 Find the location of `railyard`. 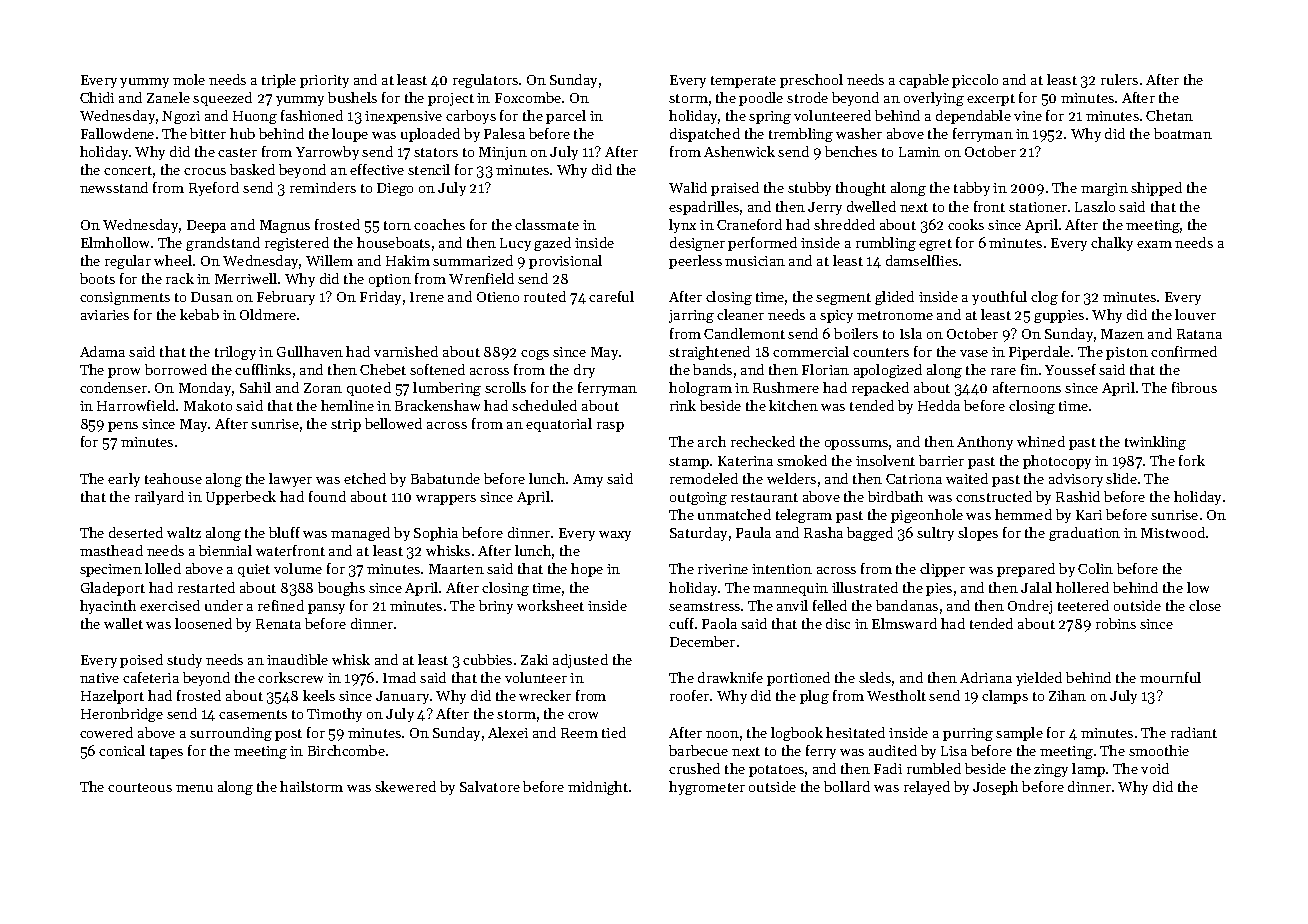

railyard is located at coordinates (159, 498).
